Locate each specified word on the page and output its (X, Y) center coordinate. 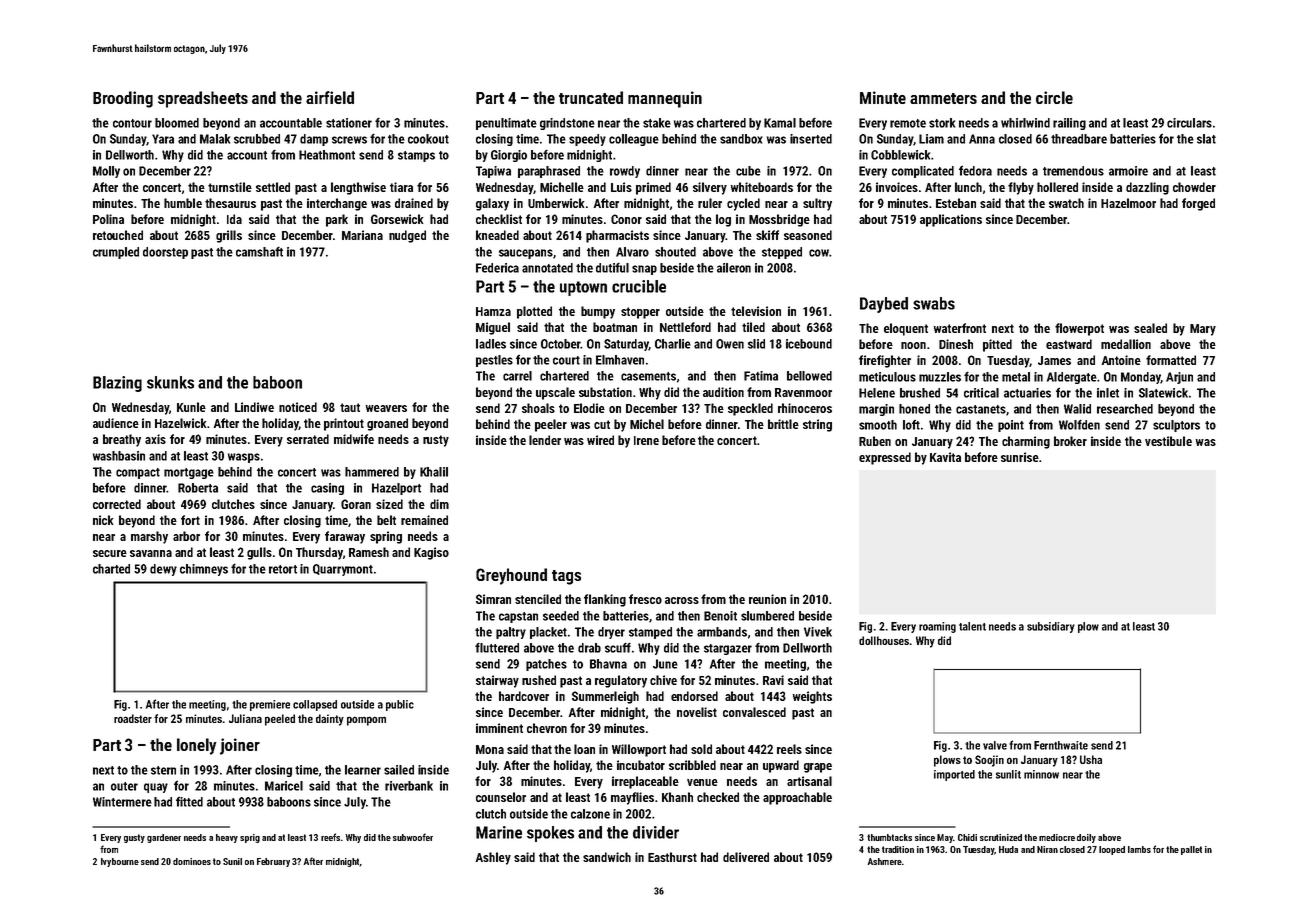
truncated (591, 97)
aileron (734, 268)
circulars (1189, 123)
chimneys (204, 570)
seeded (561, 616)
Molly (106, 172)
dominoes (192, 861)
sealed (1150, 328)
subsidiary (1051, 627)
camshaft (259, 252)
